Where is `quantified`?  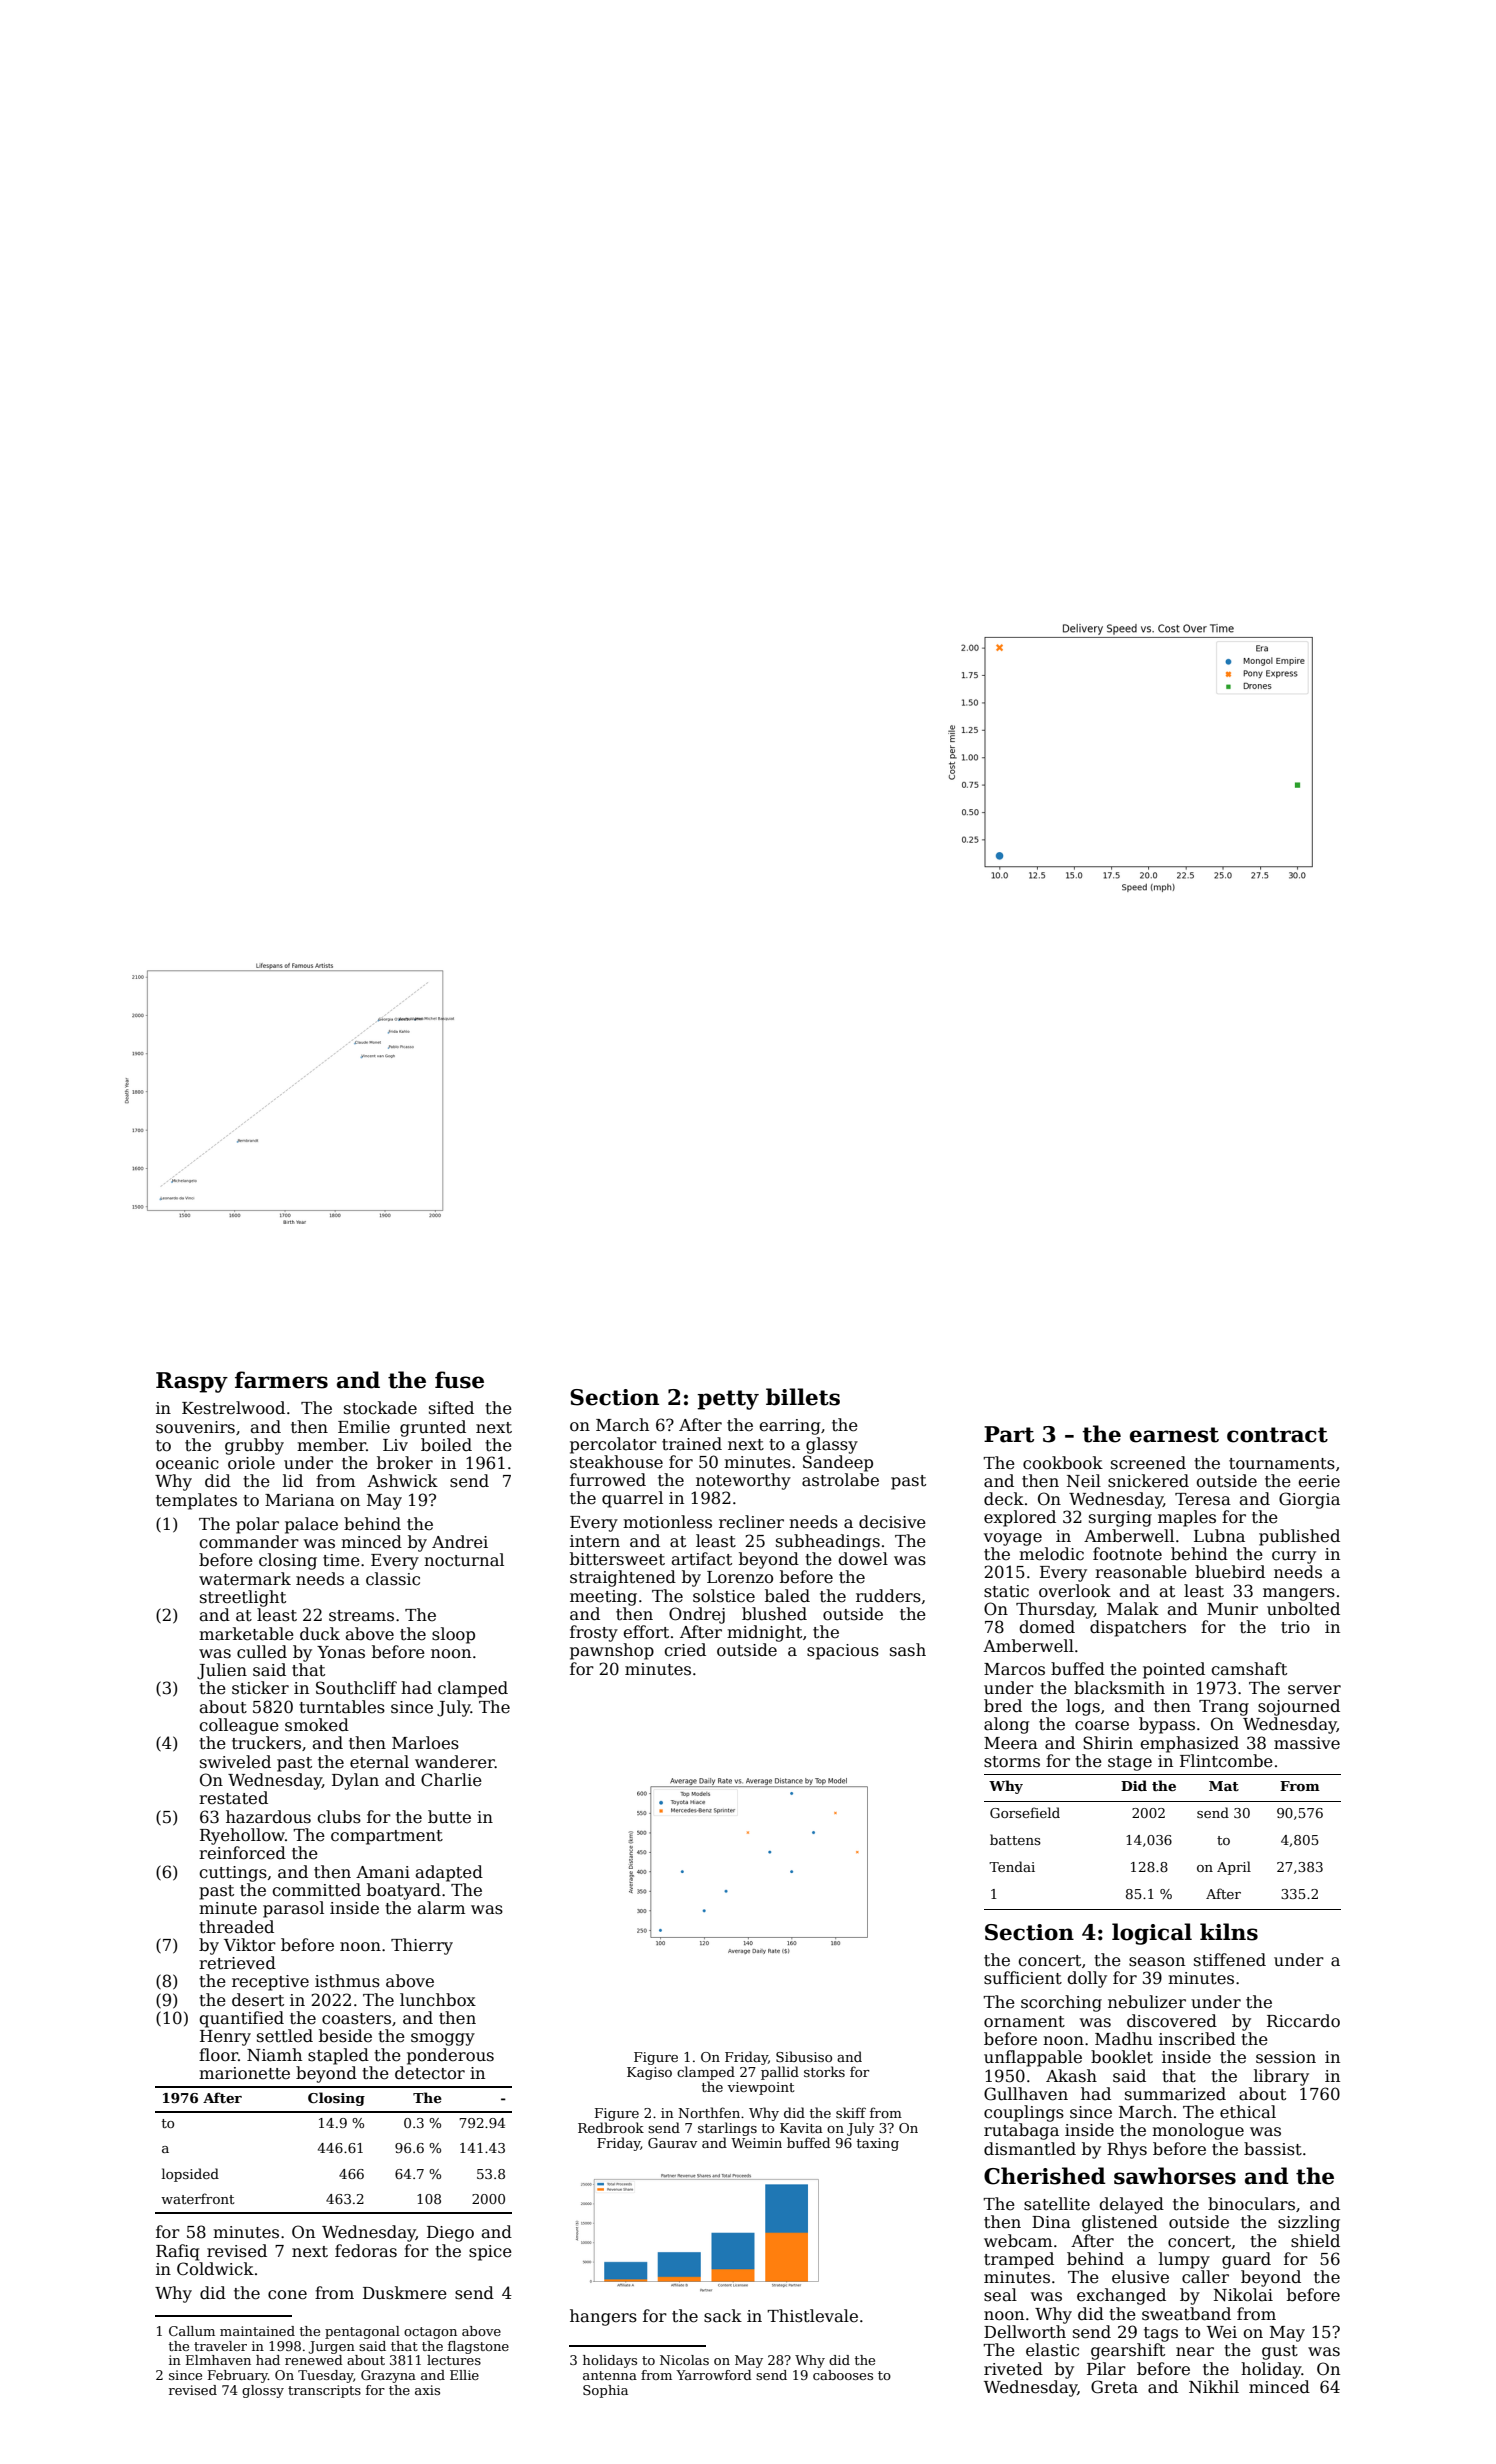
quantified is located at coordinates (241, 2019).
